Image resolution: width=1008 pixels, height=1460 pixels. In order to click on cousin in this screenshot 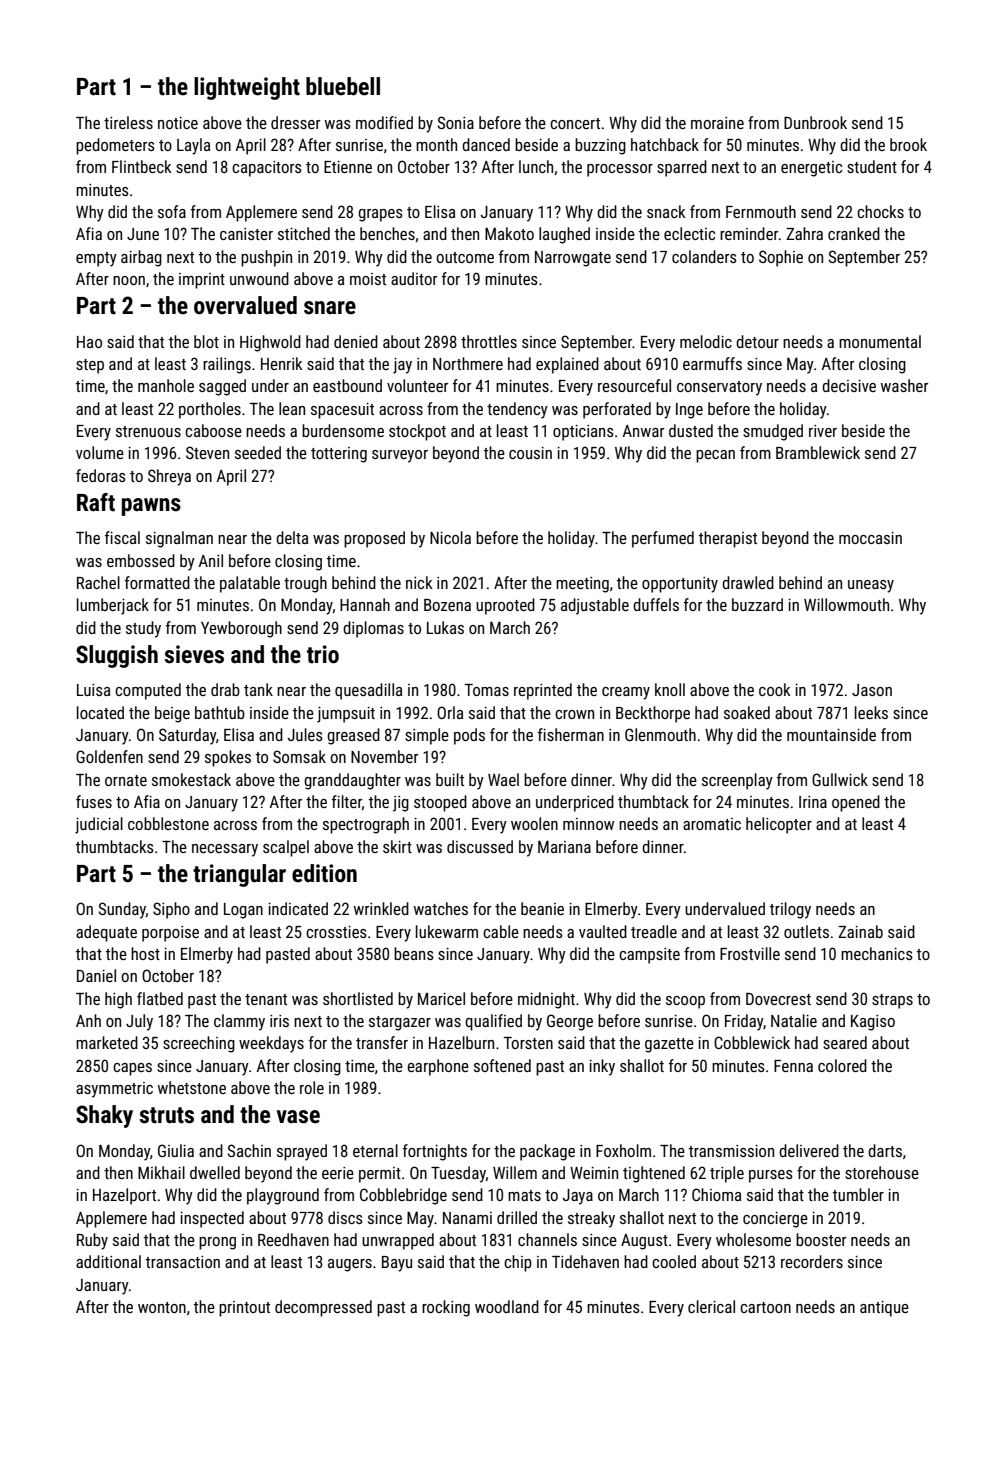, I will do `click(530, 453)`.
